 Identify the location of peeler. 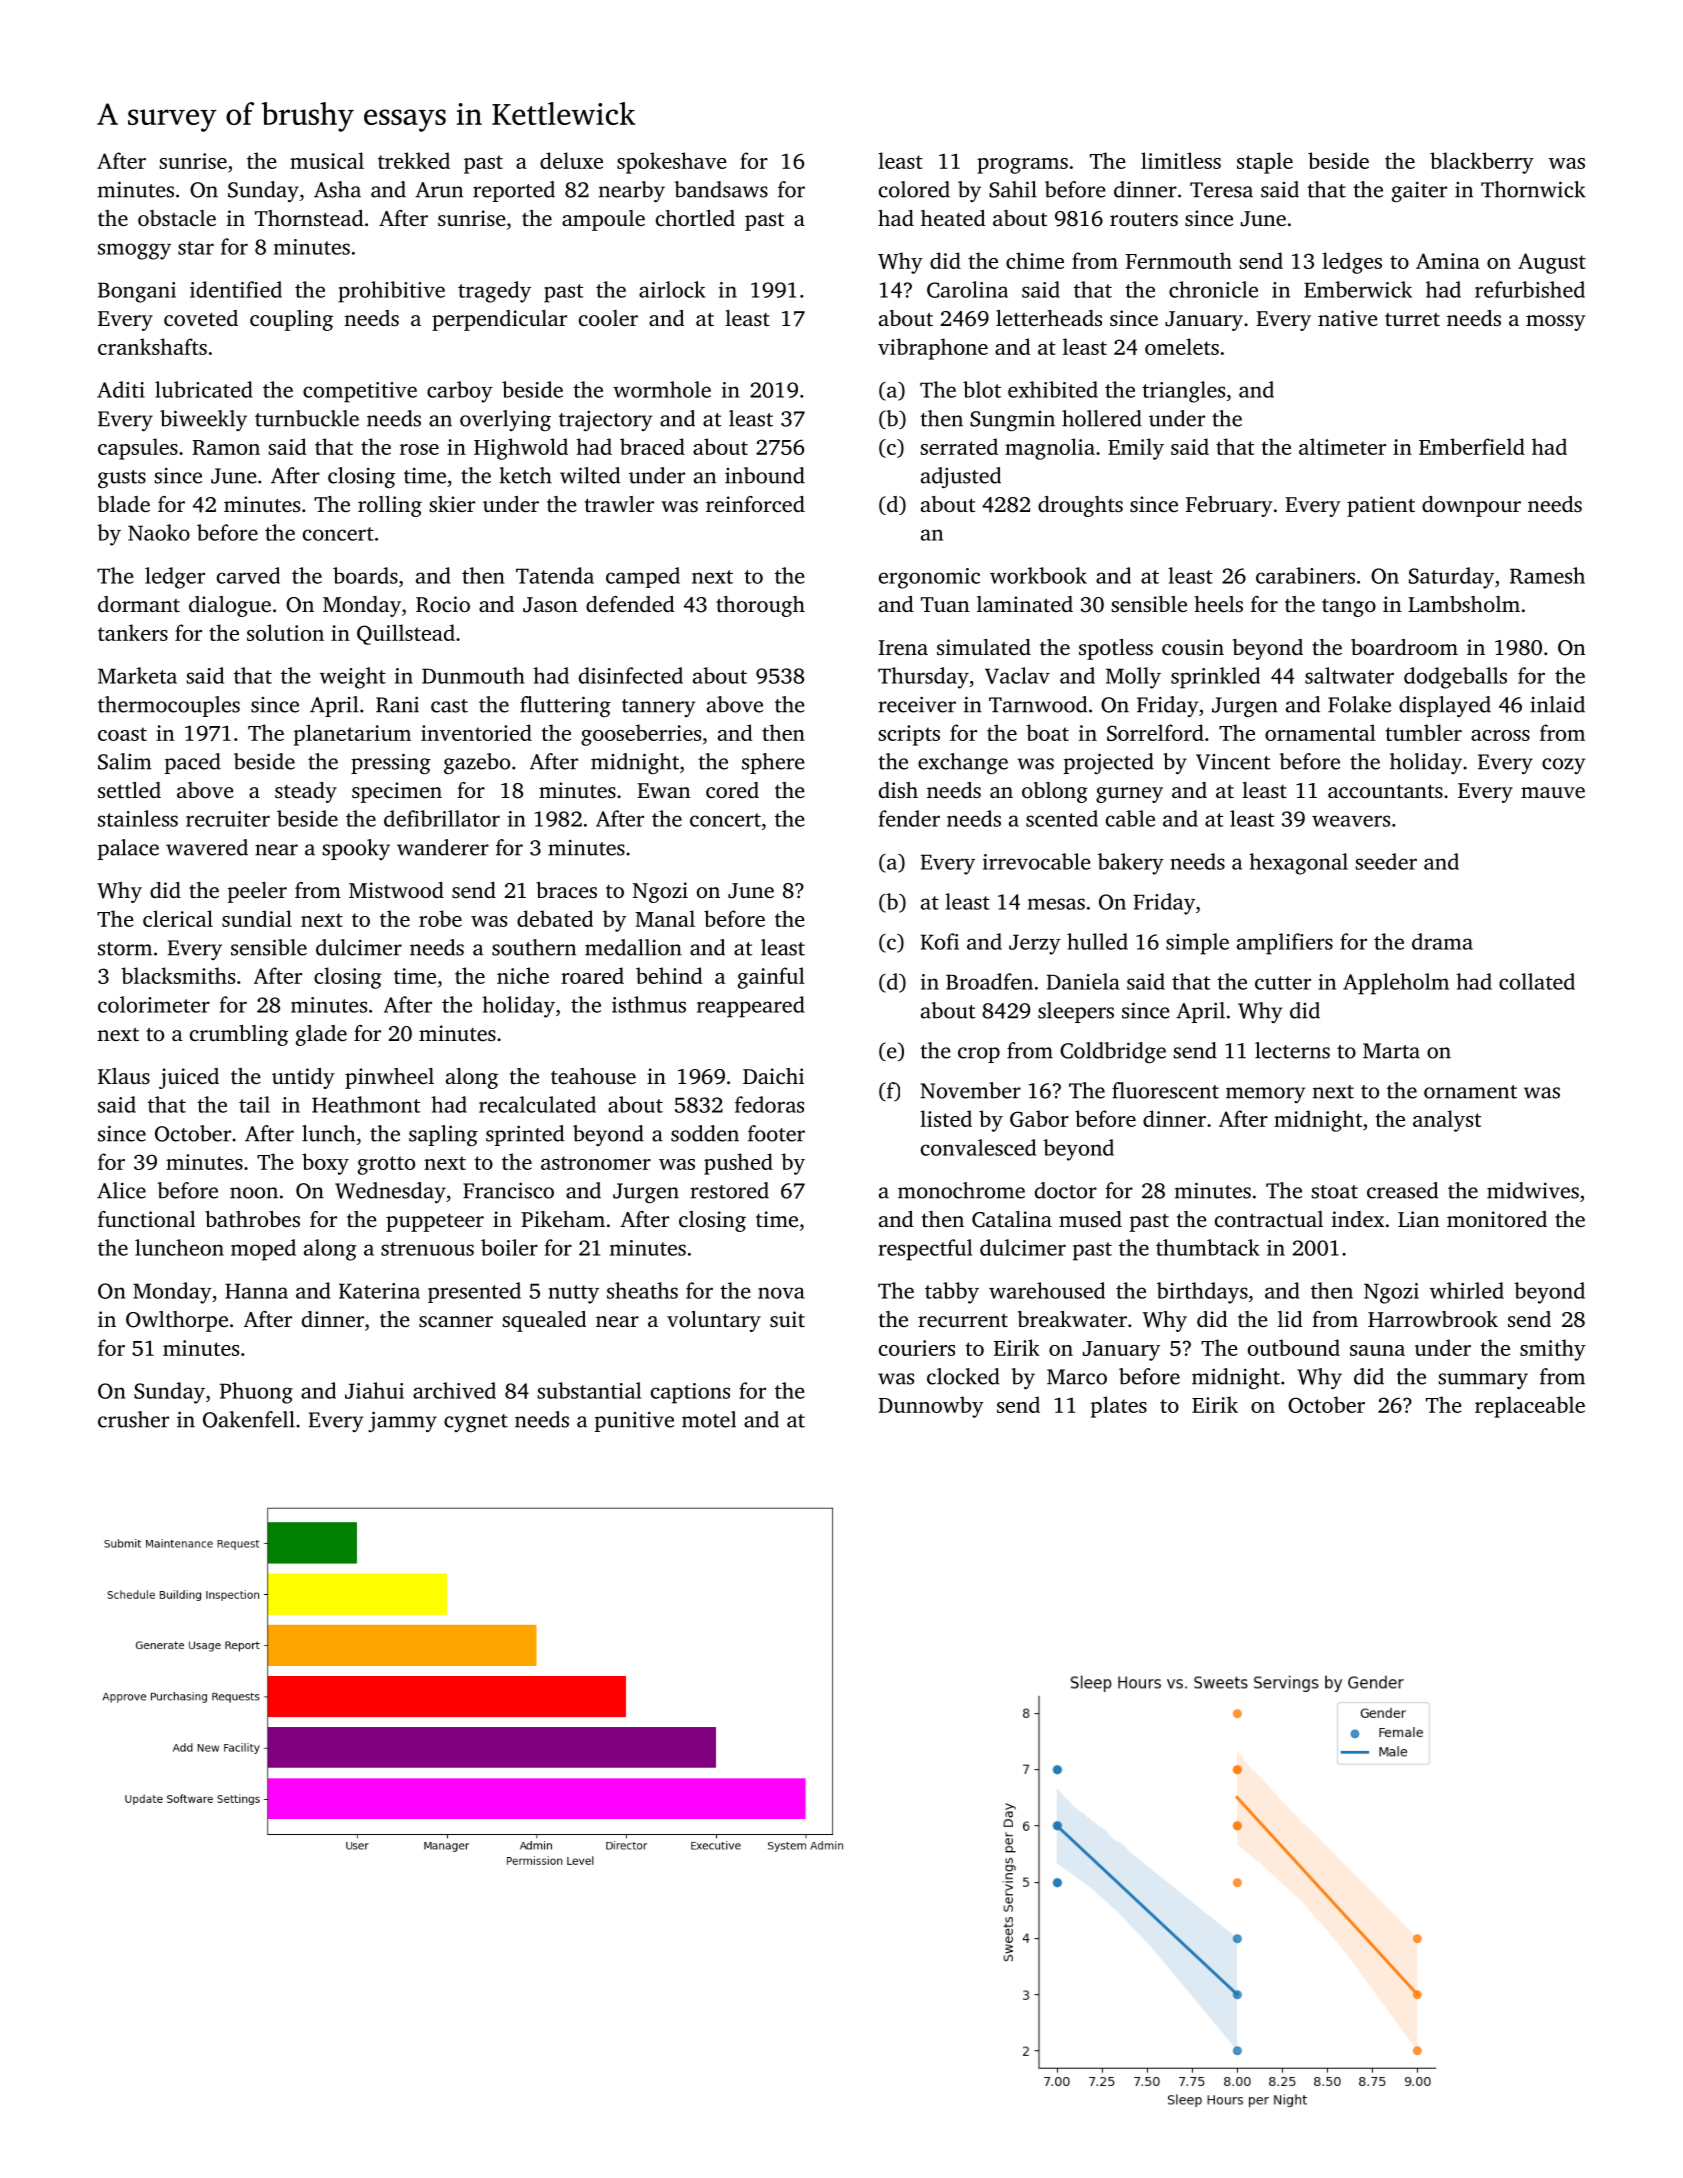
(257, 892).
